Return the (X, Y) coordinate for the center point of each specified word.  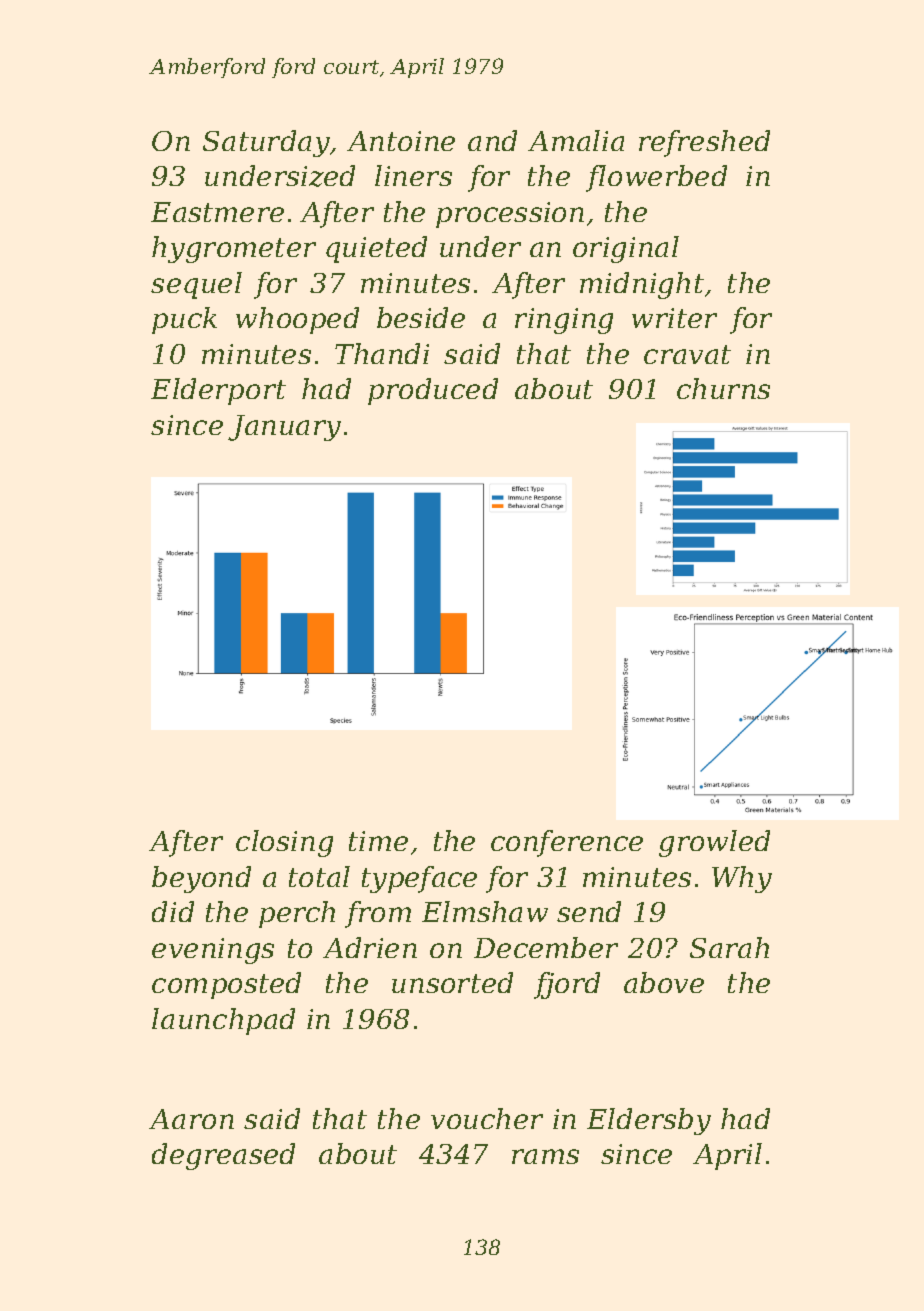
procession (510, 215)
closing (284, 843)
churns (723, 388)
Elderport (218, 391)
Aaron (191, 1119)
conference (567, 843)
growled (714, 843)
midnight (642, 285)
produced (433, 391)
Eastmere (217, 212)
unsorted (452, 982)
